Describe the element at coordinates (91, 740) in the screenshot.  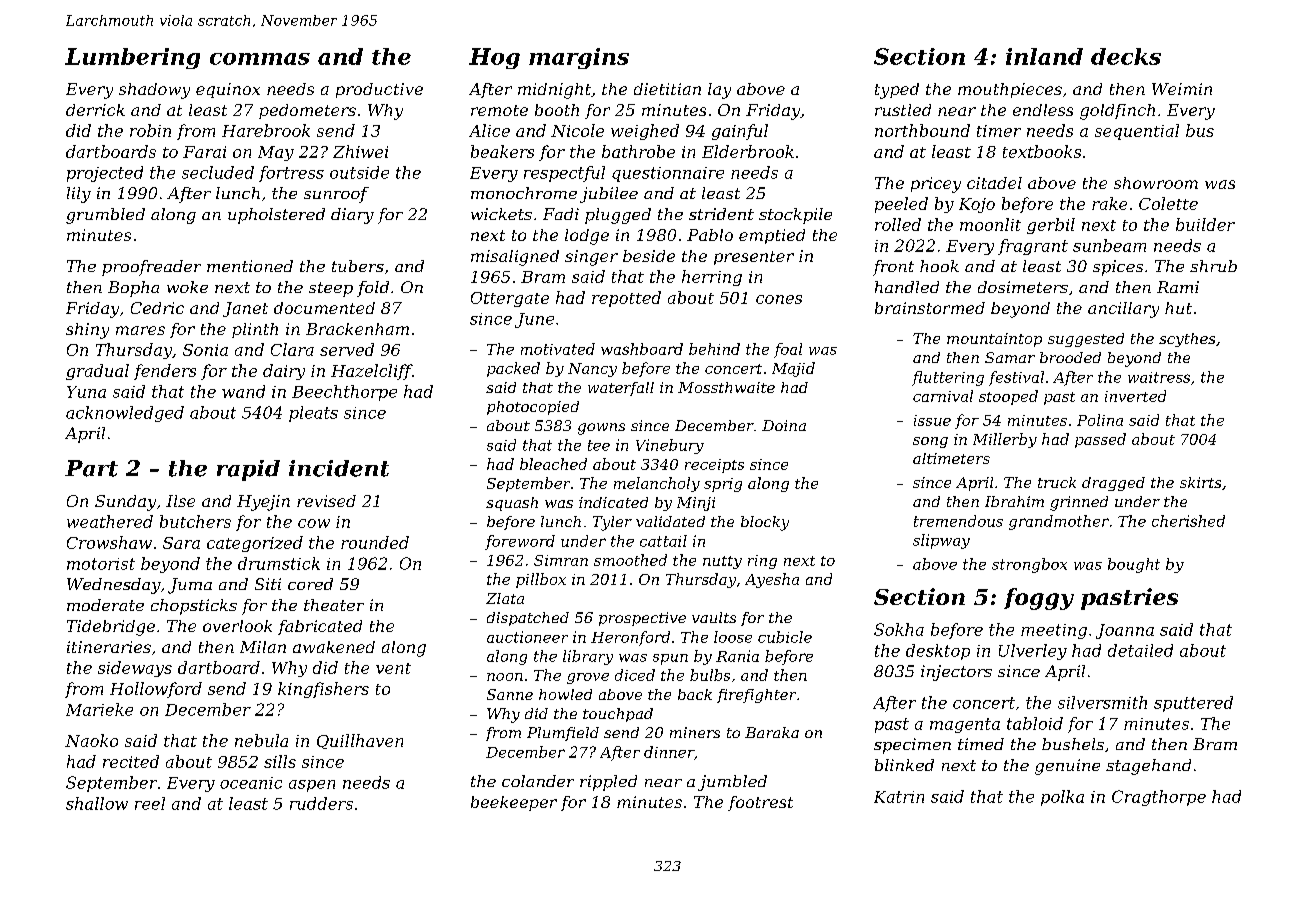
I see `Naoko` at that location.
